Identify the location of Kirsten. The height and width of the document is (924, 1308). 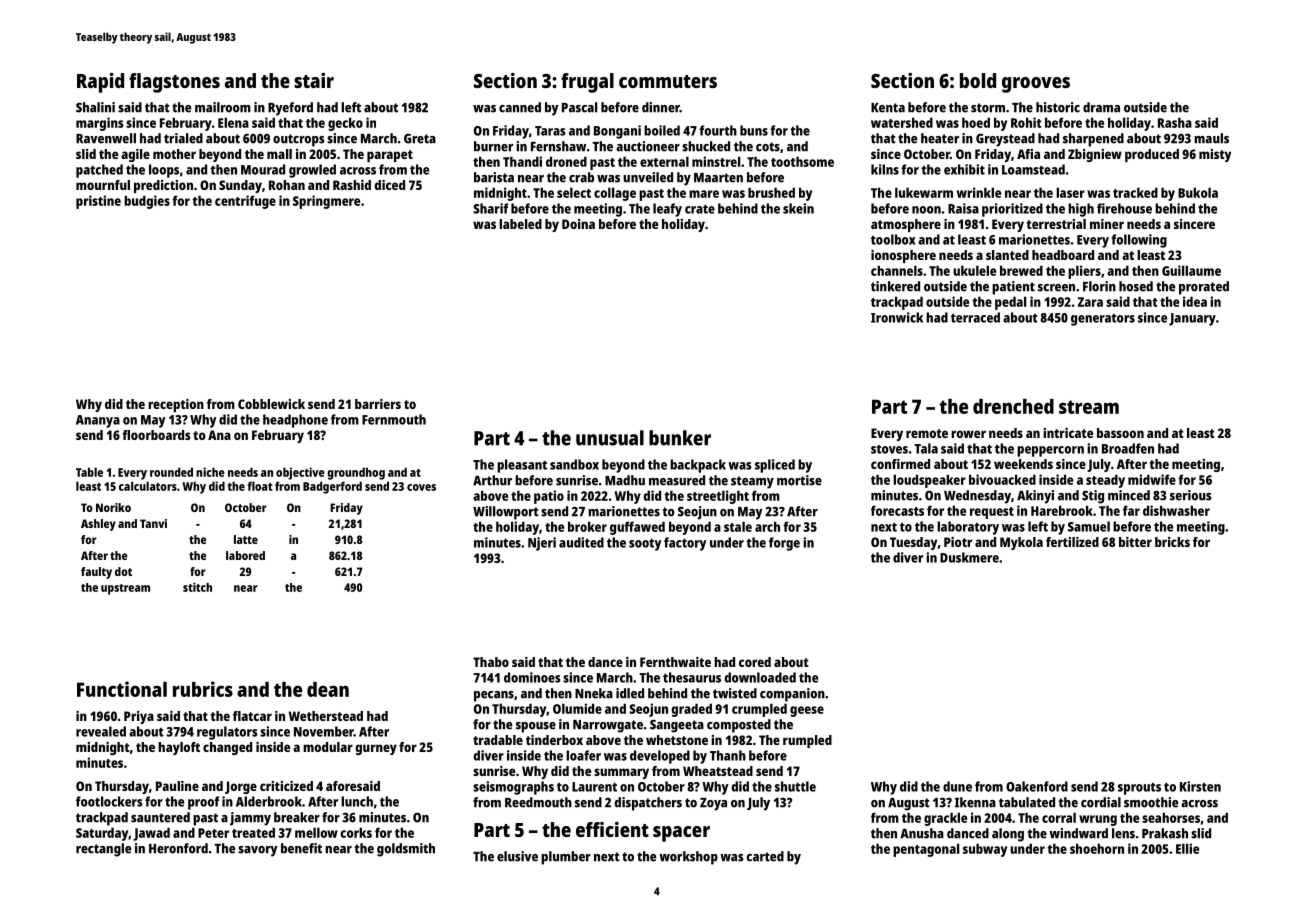
(1200, 786).
